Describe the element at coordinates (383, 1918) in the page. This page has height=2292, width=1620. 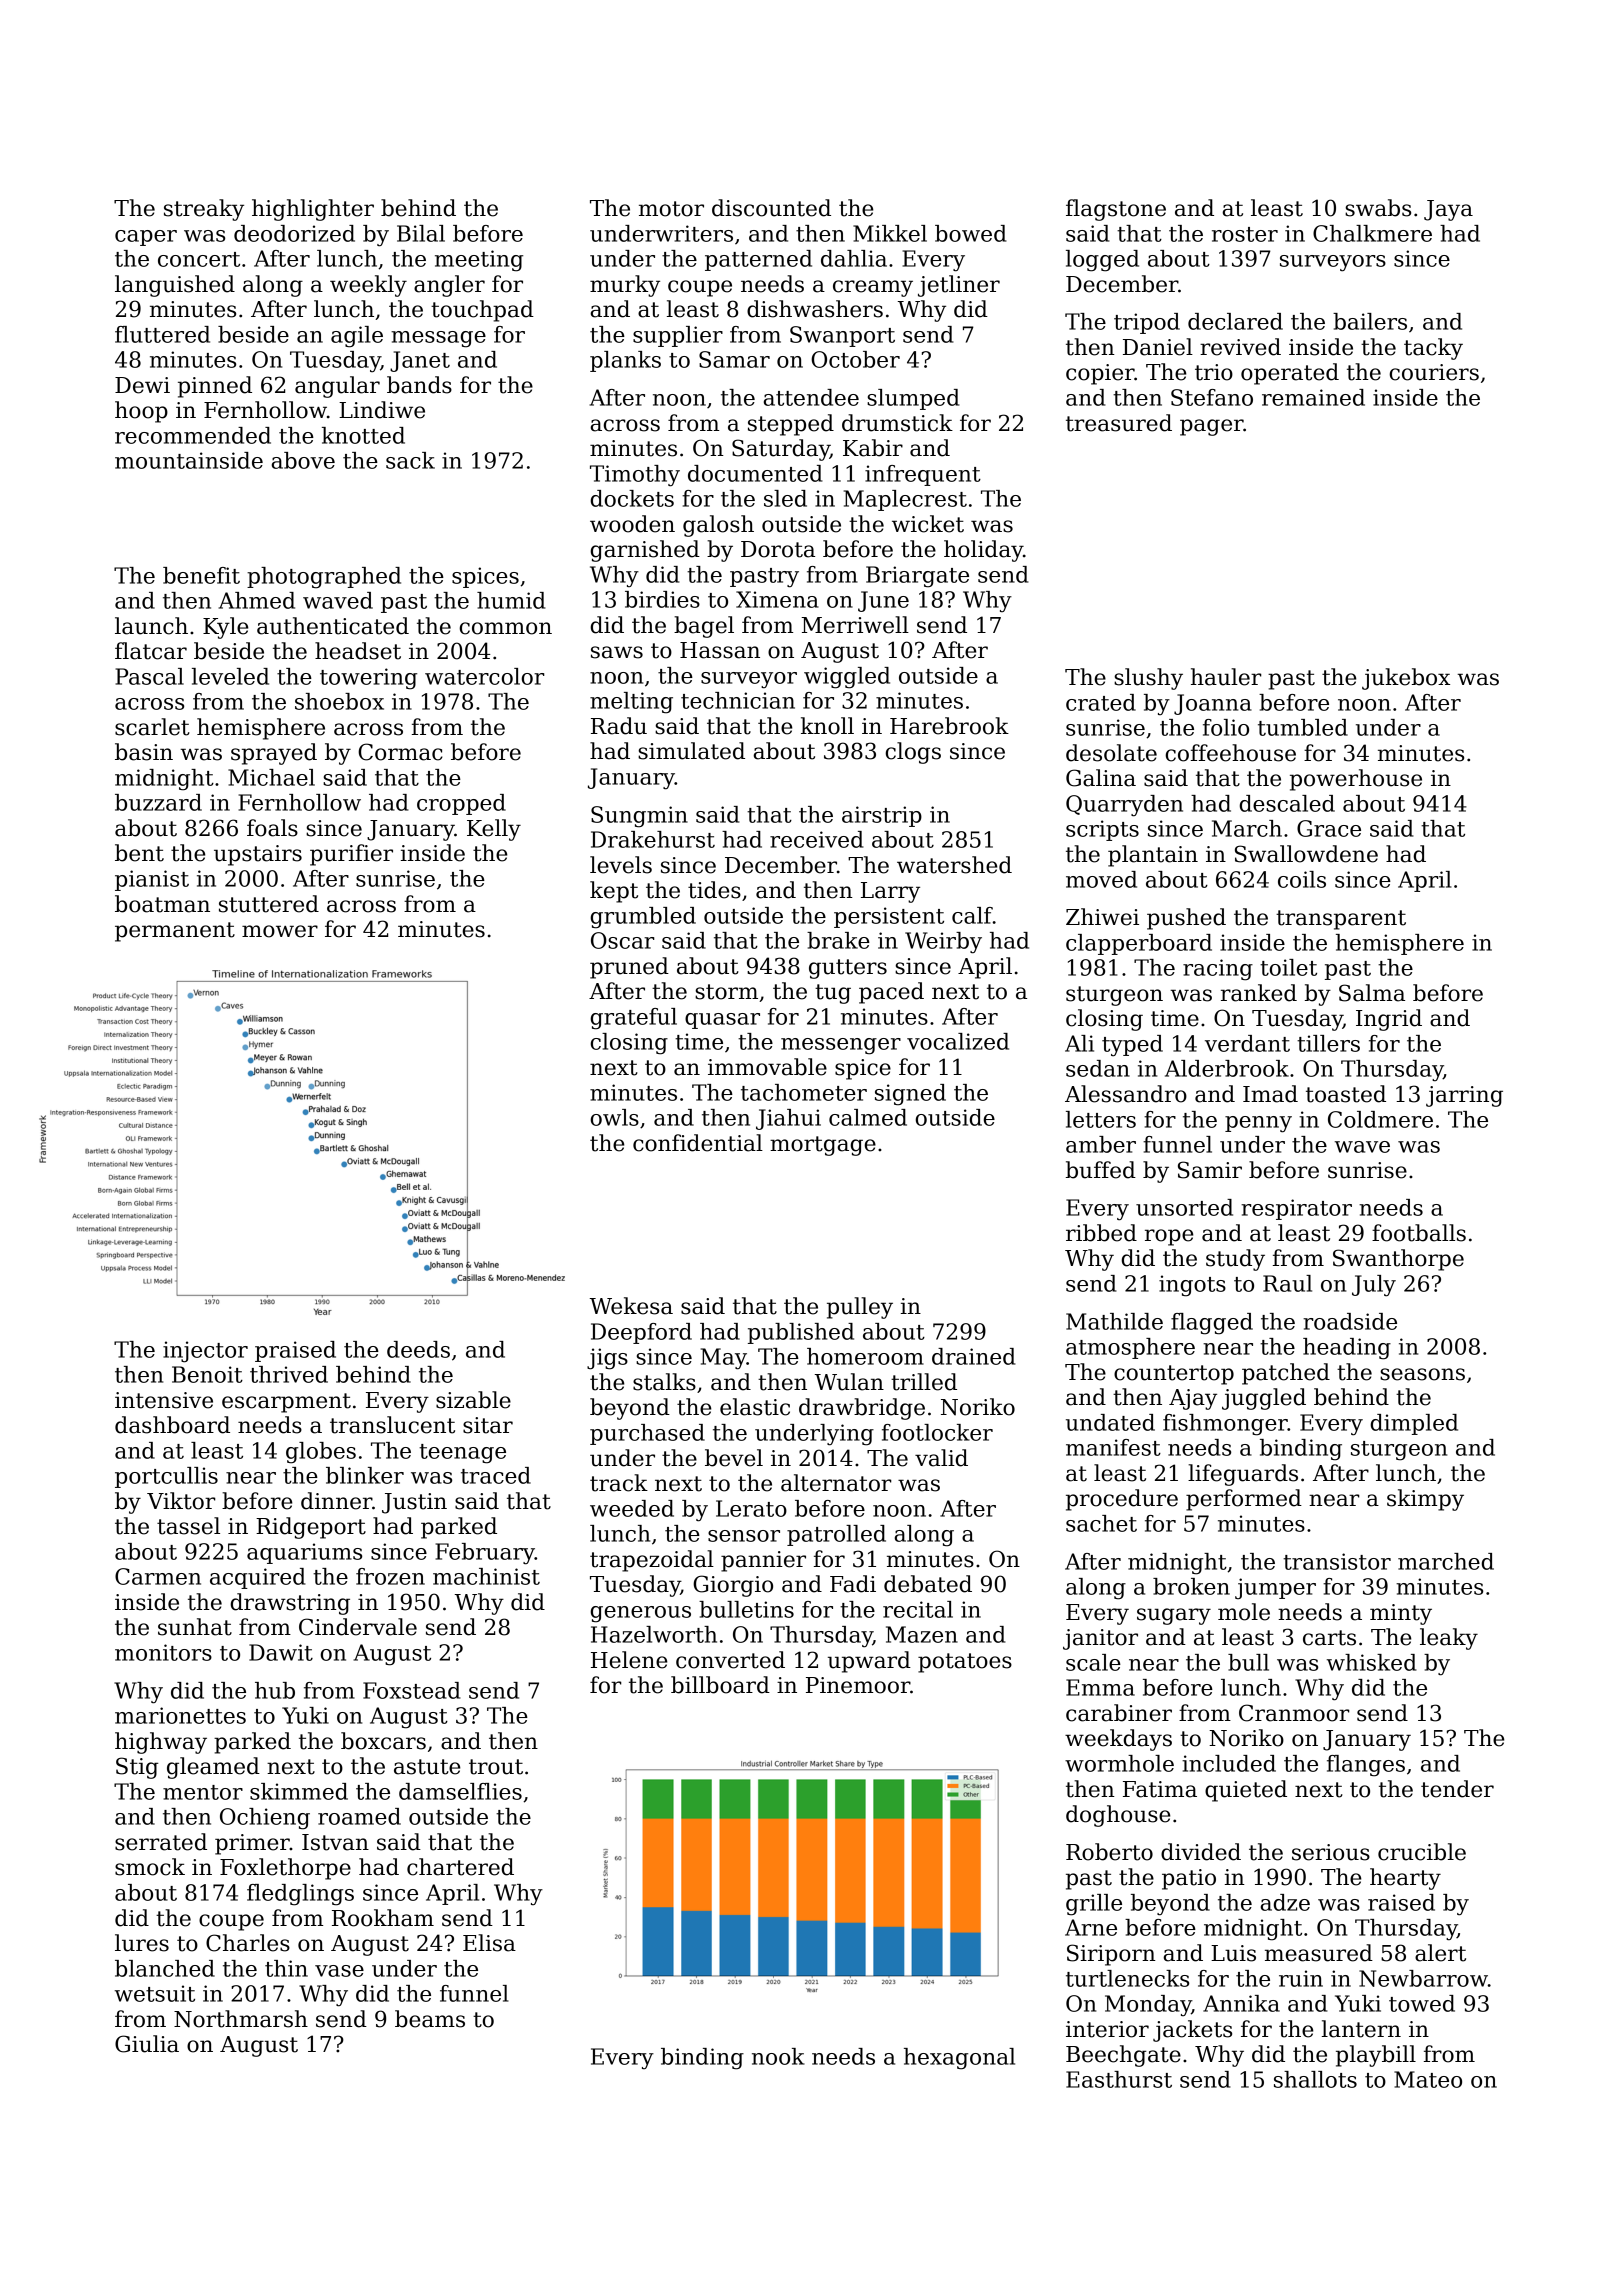
I see `Rookham` at that location.
